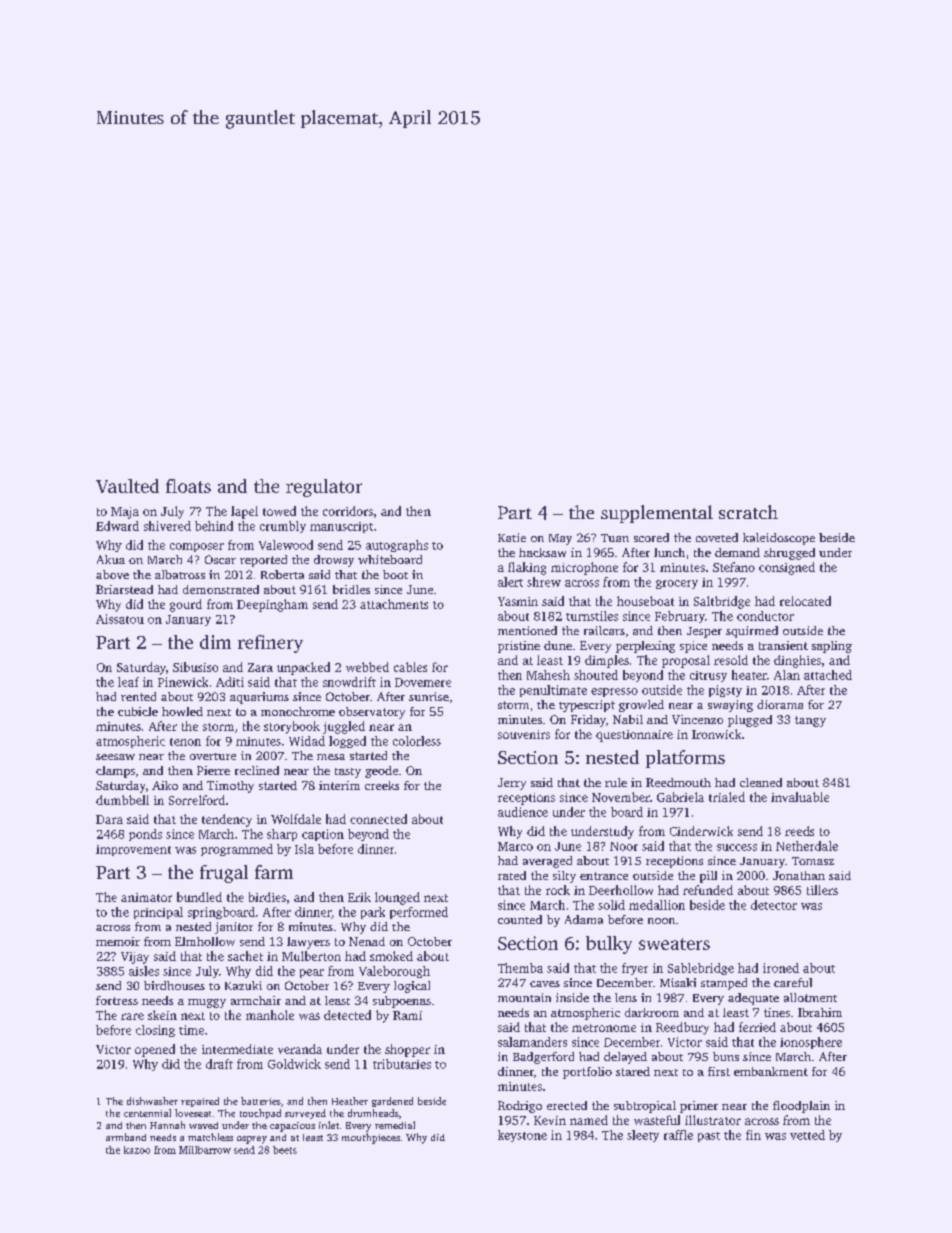 Image resolution: width=952 pixels, height=1233 pixels. Describe the element at coordinates (324, 488) in the screenshot. I see `regulator` at that location.
